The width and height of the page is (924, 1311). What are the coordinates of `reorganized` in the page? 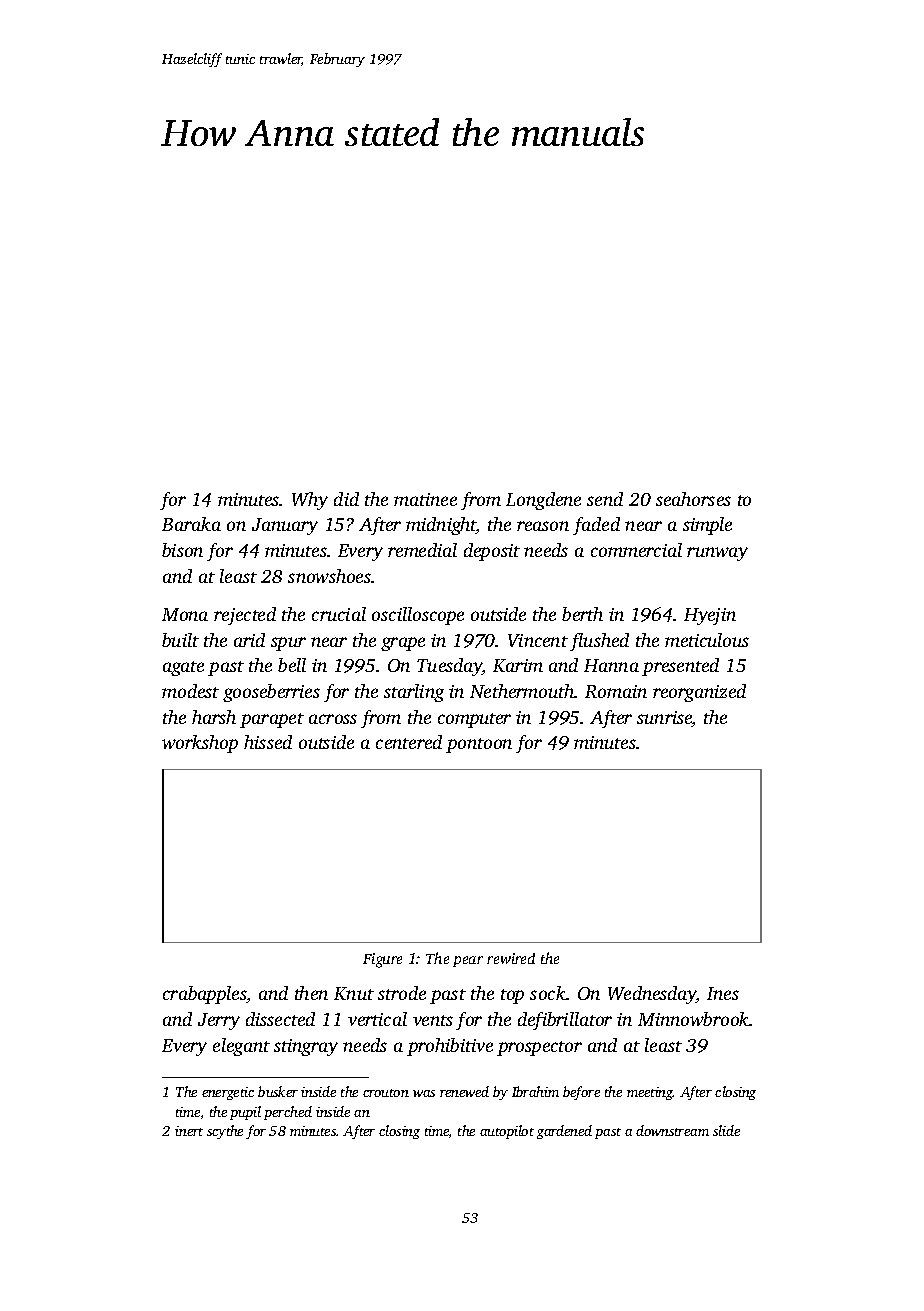 It's located at (699, 693).
